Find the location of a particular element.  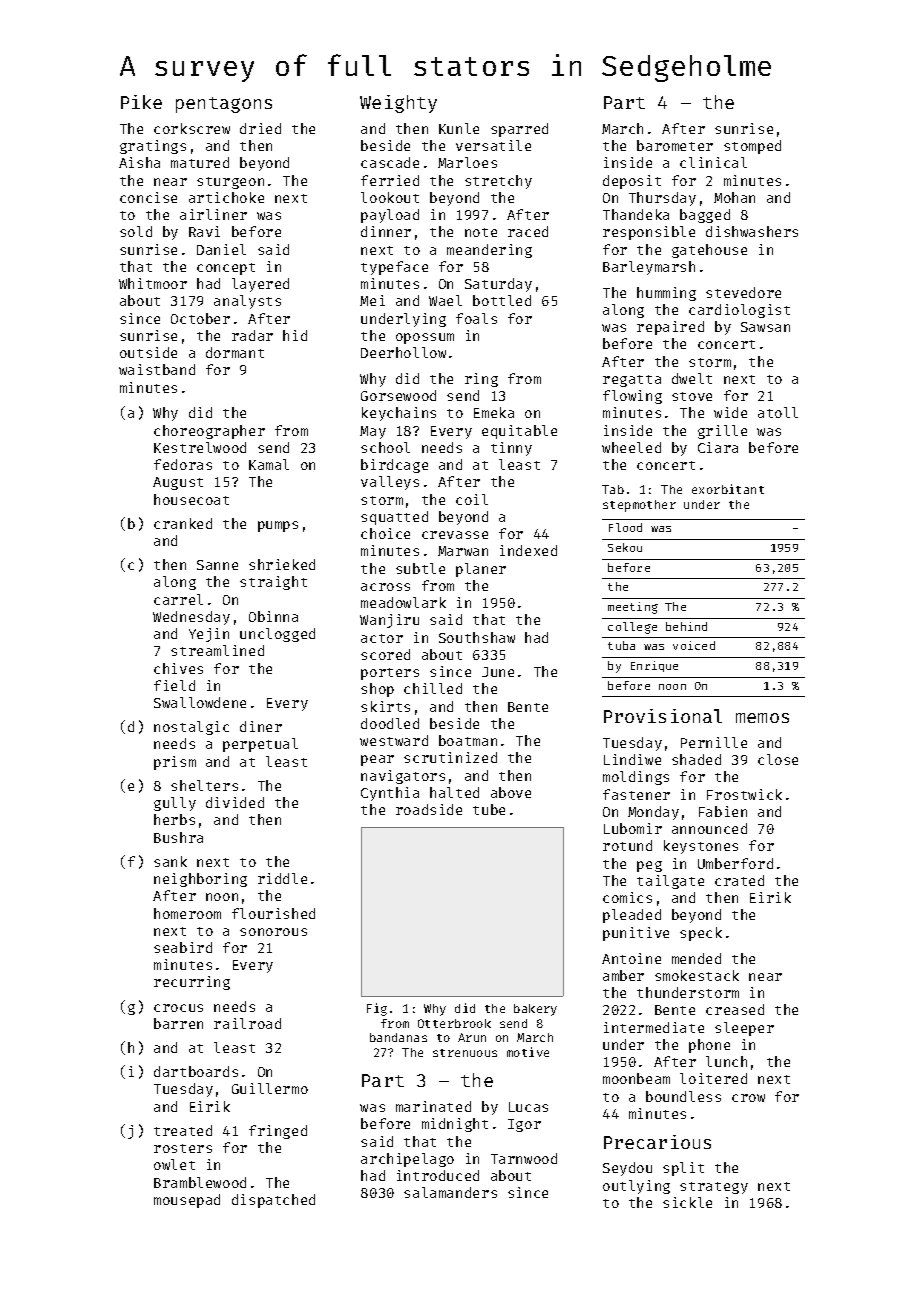

crated is located at coordinates (739, 880).
